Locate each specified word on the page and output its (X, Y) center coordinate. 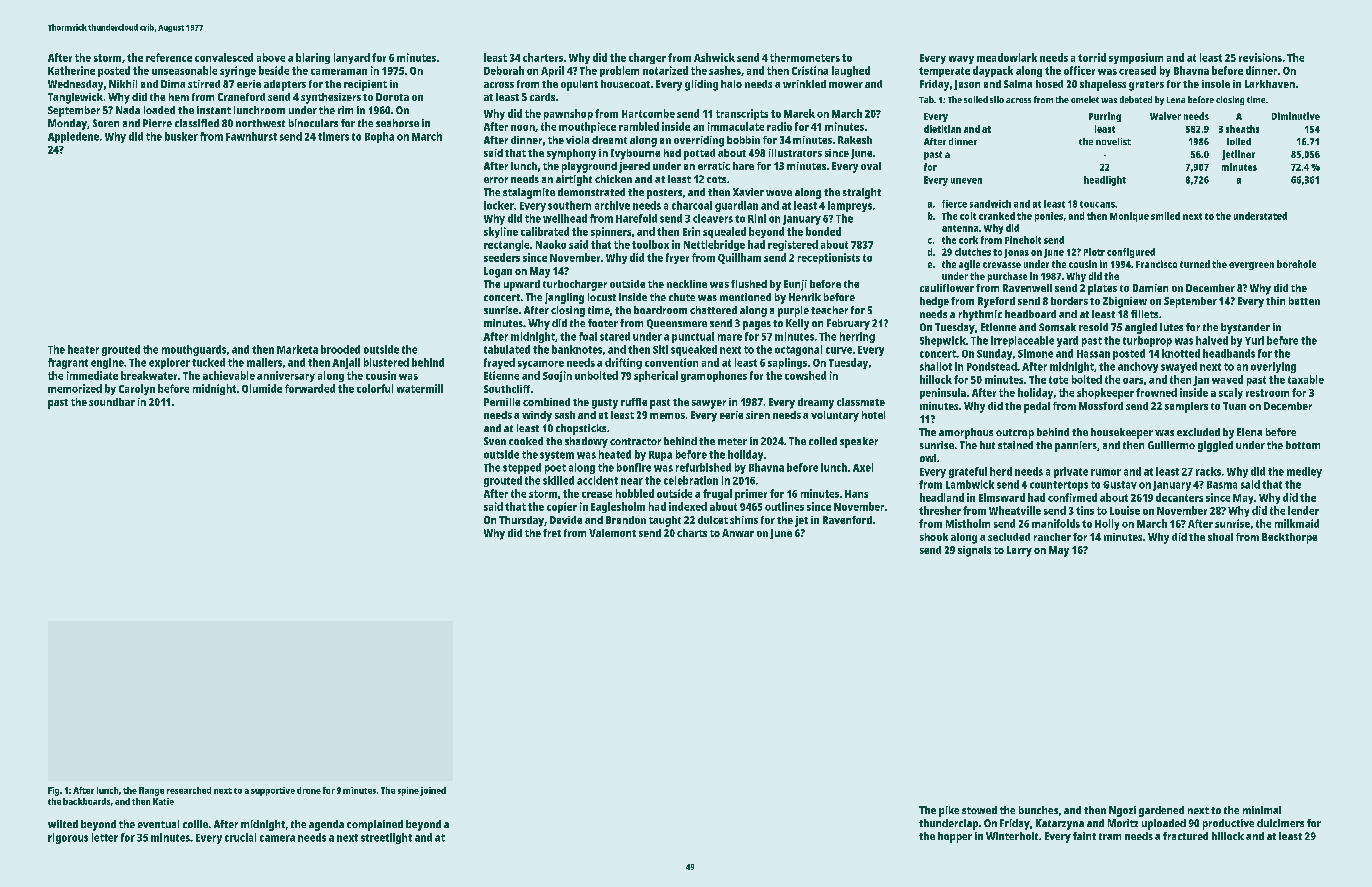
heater (83, 349)
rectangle (506, 245)
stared (615, 336)
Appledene (73, 137)
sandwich (990, 204)
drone (309, 790)
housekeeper (1122, 433)
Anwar (738, 533)
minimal (1262, 810)
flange (151, 791)
